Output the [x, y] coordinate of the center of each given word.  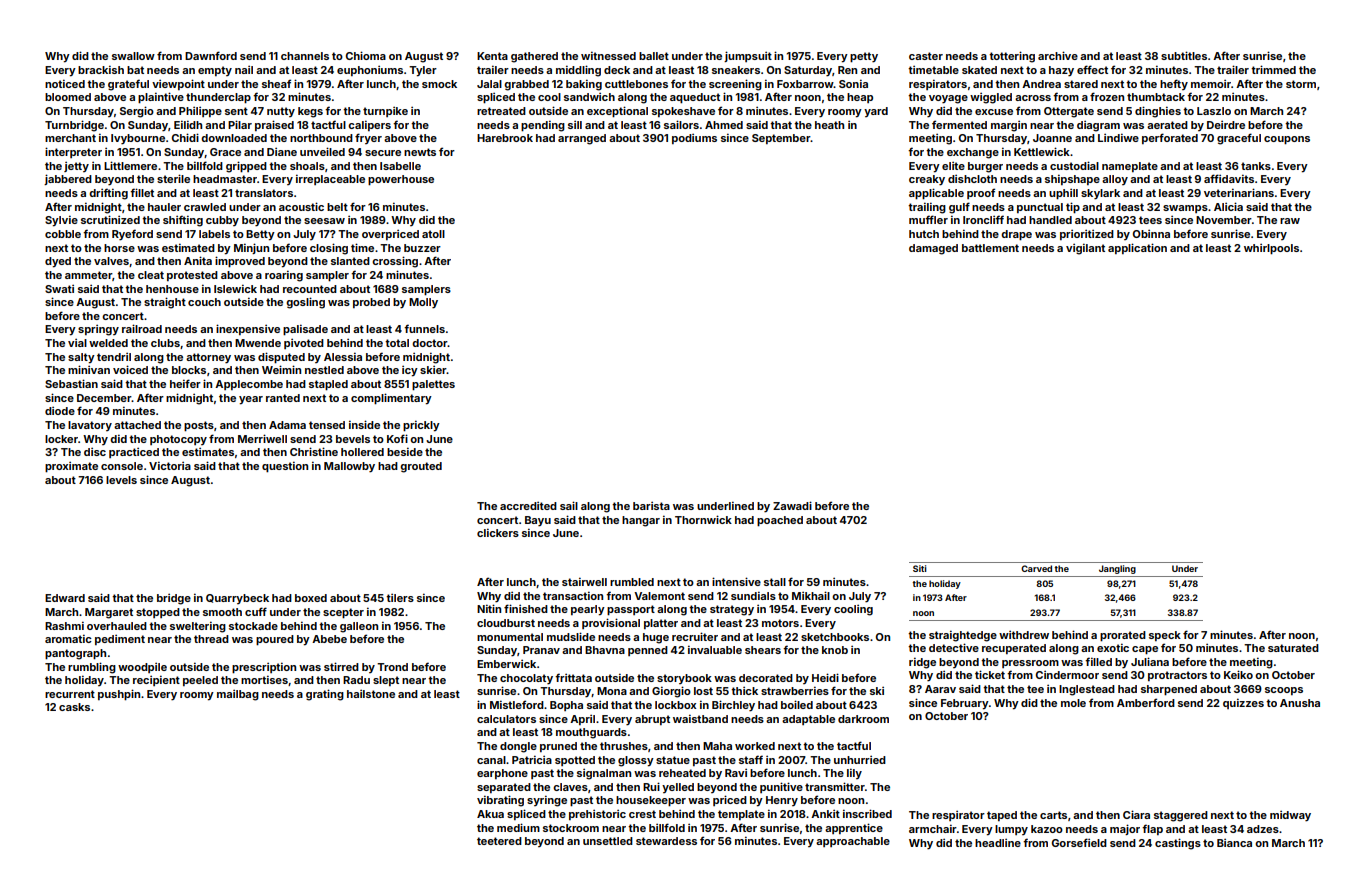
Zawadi [792, 505]
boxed [311, 598]
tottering [1012, 57]
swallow [133, 56]
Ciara [1136, 814]
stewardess [666, 841]
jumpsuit [748, 56]
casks [74, 707]
